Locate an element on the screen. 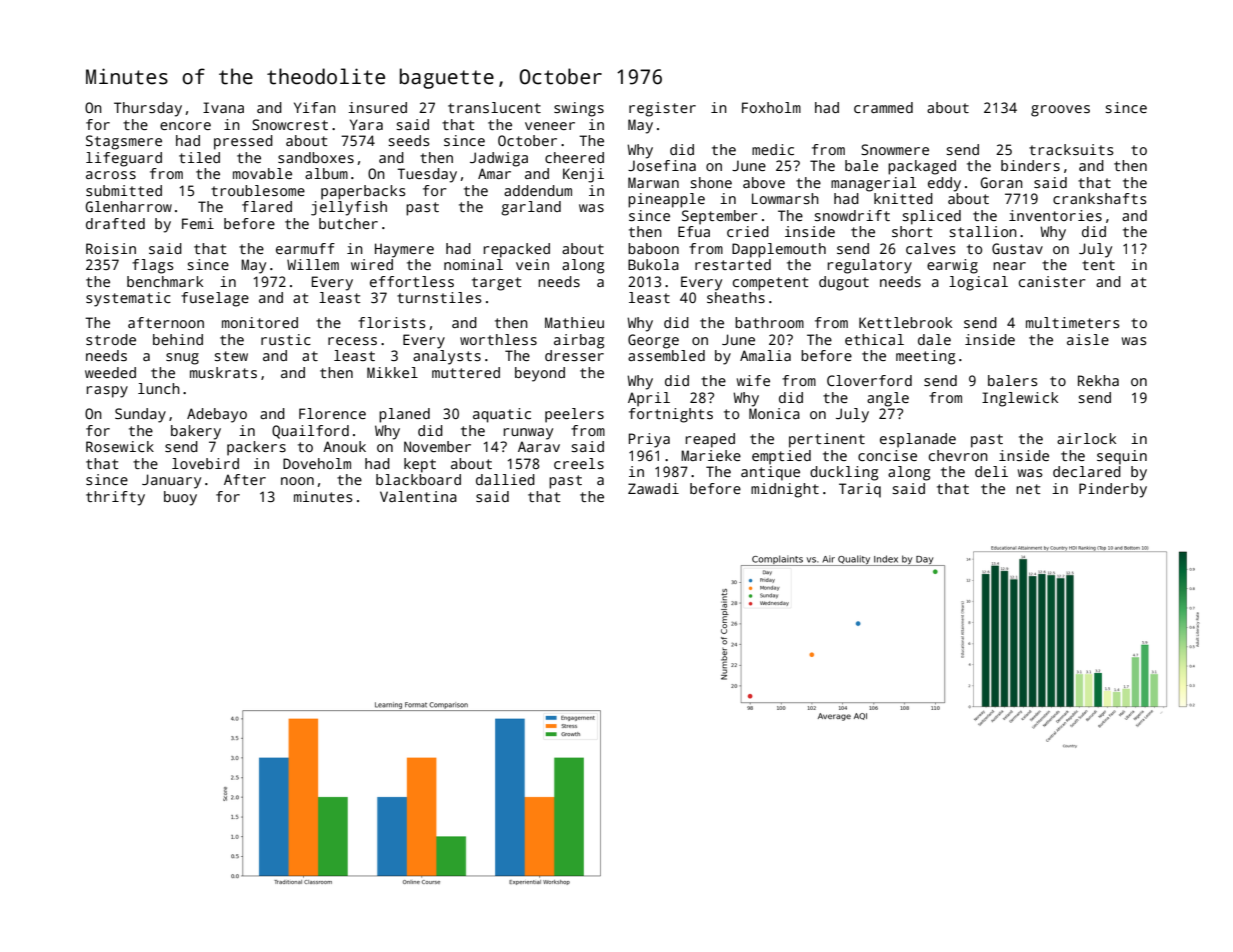 The image size is (1233, 952). Adebayo is located at coordinates (217, 415).
